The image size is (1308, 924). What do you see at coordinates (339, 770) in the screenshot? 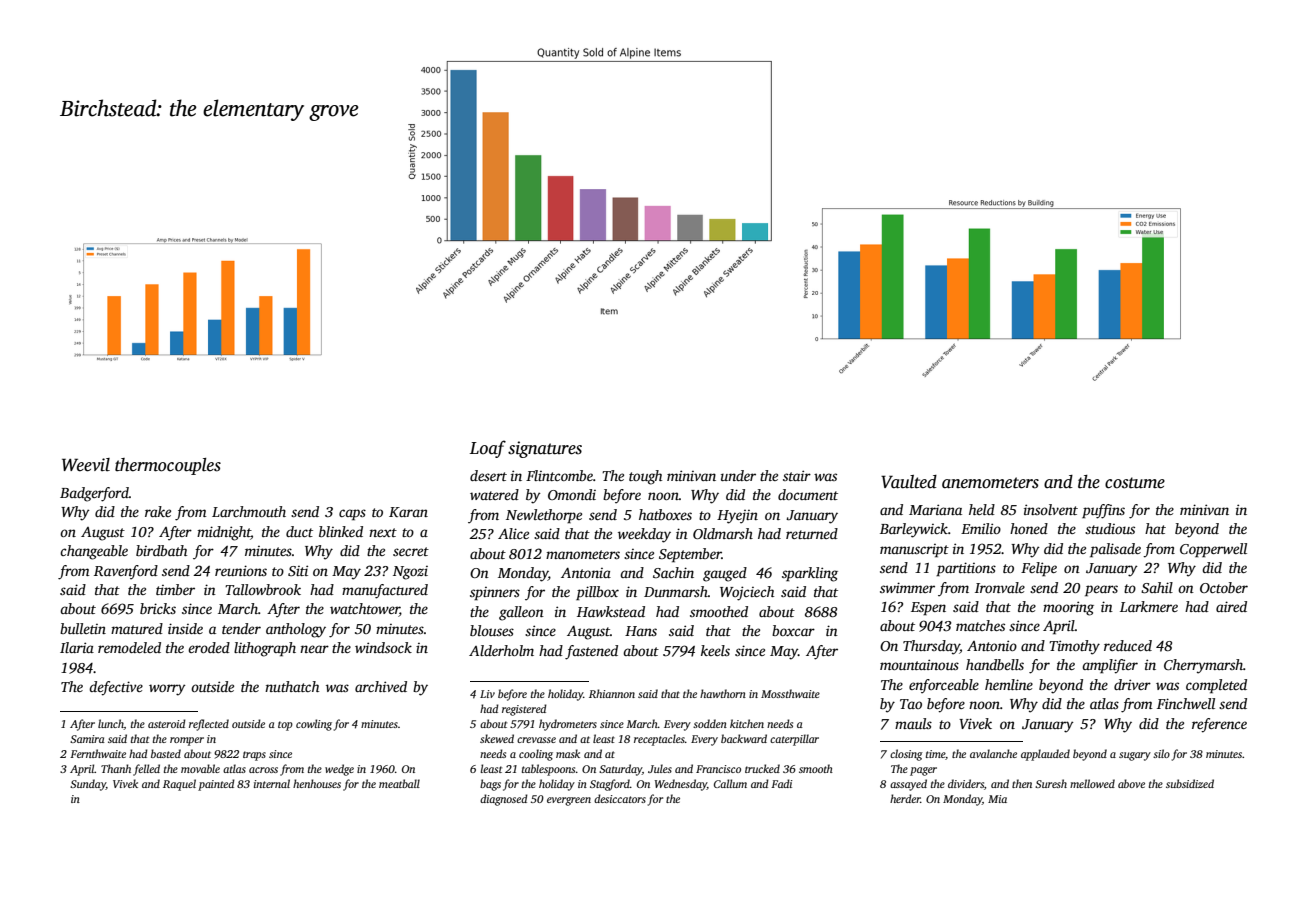
I see `wedge` at bounding box center [339, 770].
